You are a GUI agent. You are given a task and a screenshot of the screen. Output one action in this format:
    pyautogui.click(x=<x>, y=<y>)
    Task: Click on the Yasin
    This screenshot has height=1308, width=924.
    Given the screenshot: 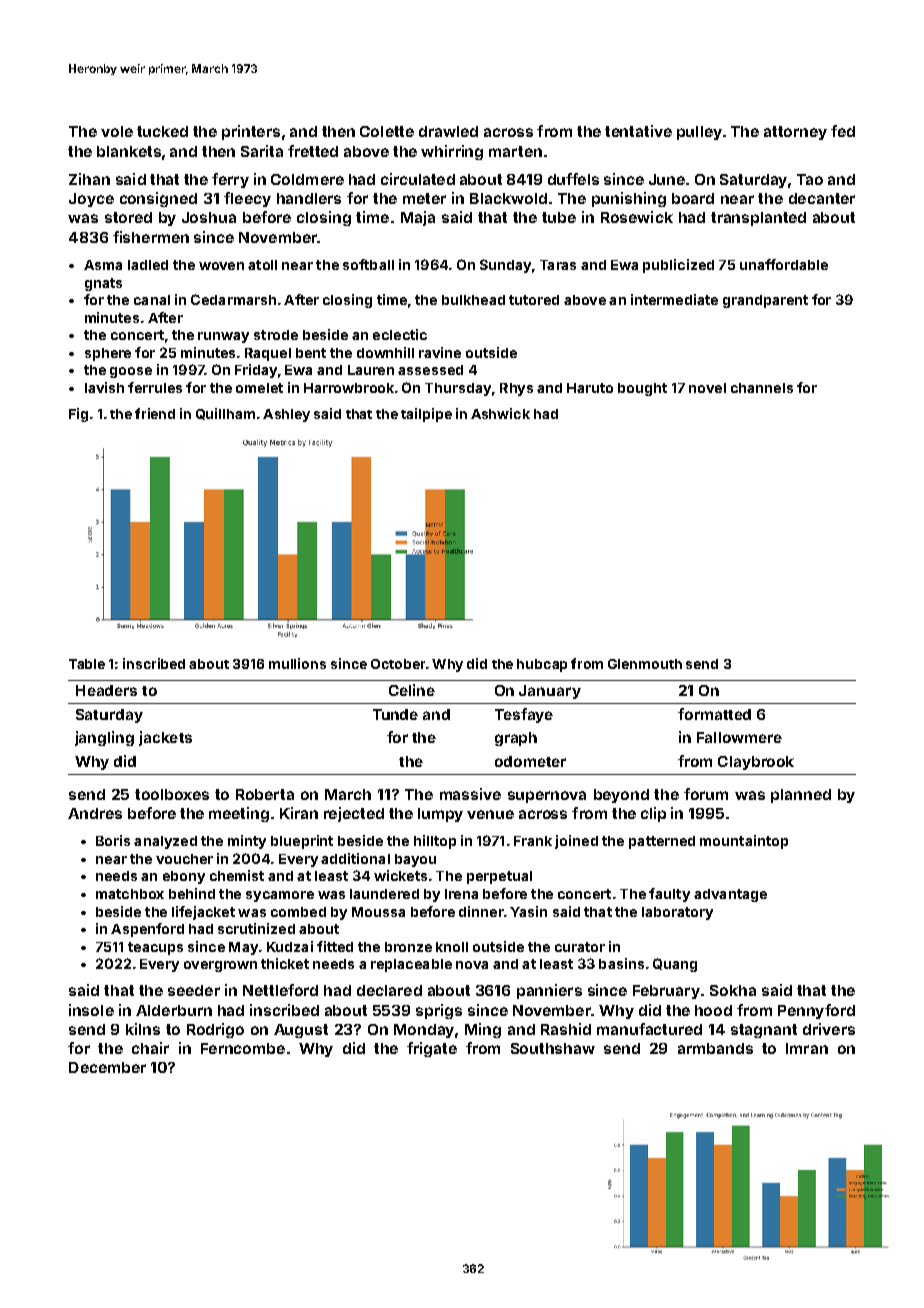 What is the action you would take?
    pyautogui.click(x=528, y=911)
